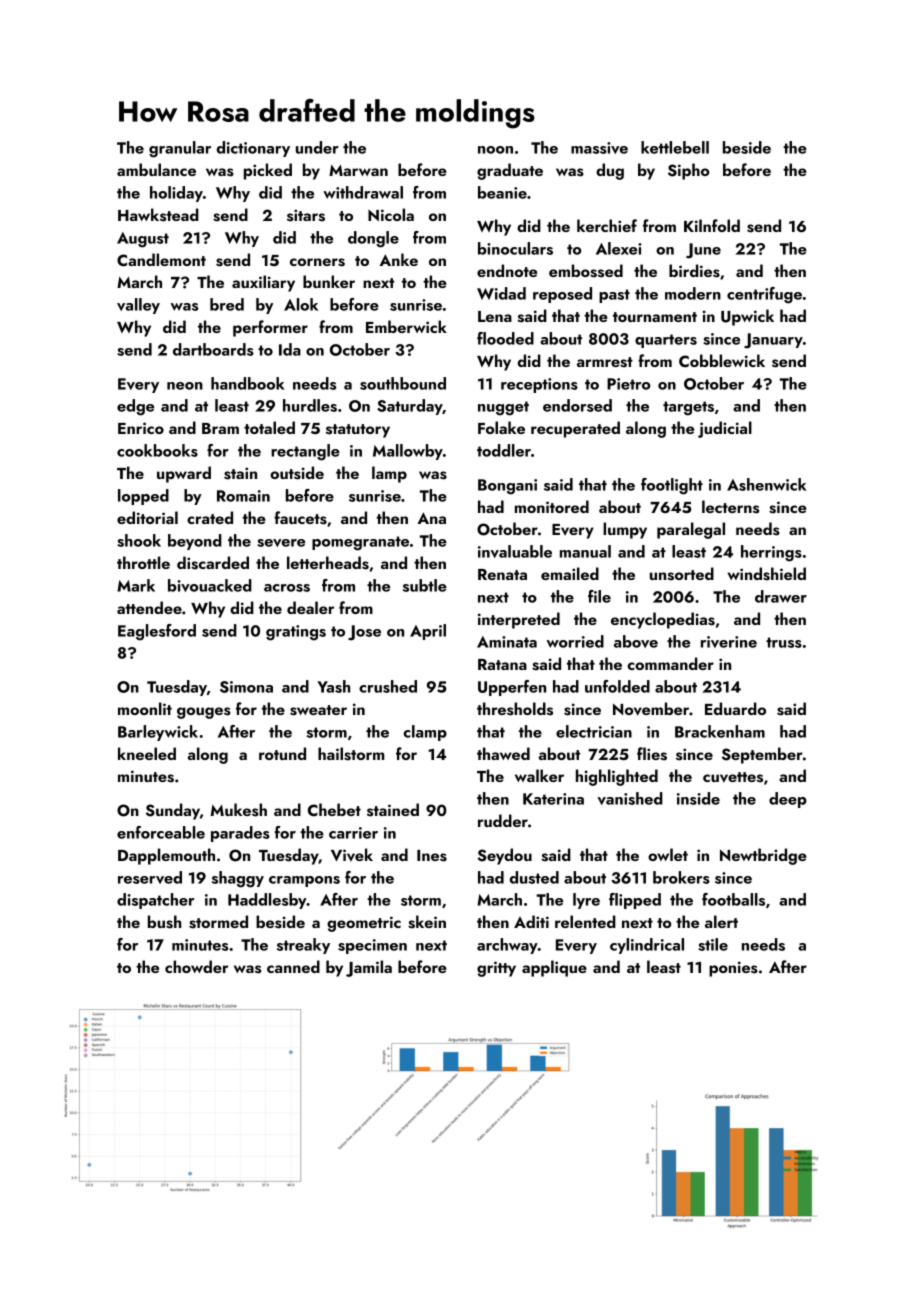 The image size is (924, 1308). What do you see at coordinates (688, 171) in the document?
I see `Sipho` at bounding box center [688, 171].
